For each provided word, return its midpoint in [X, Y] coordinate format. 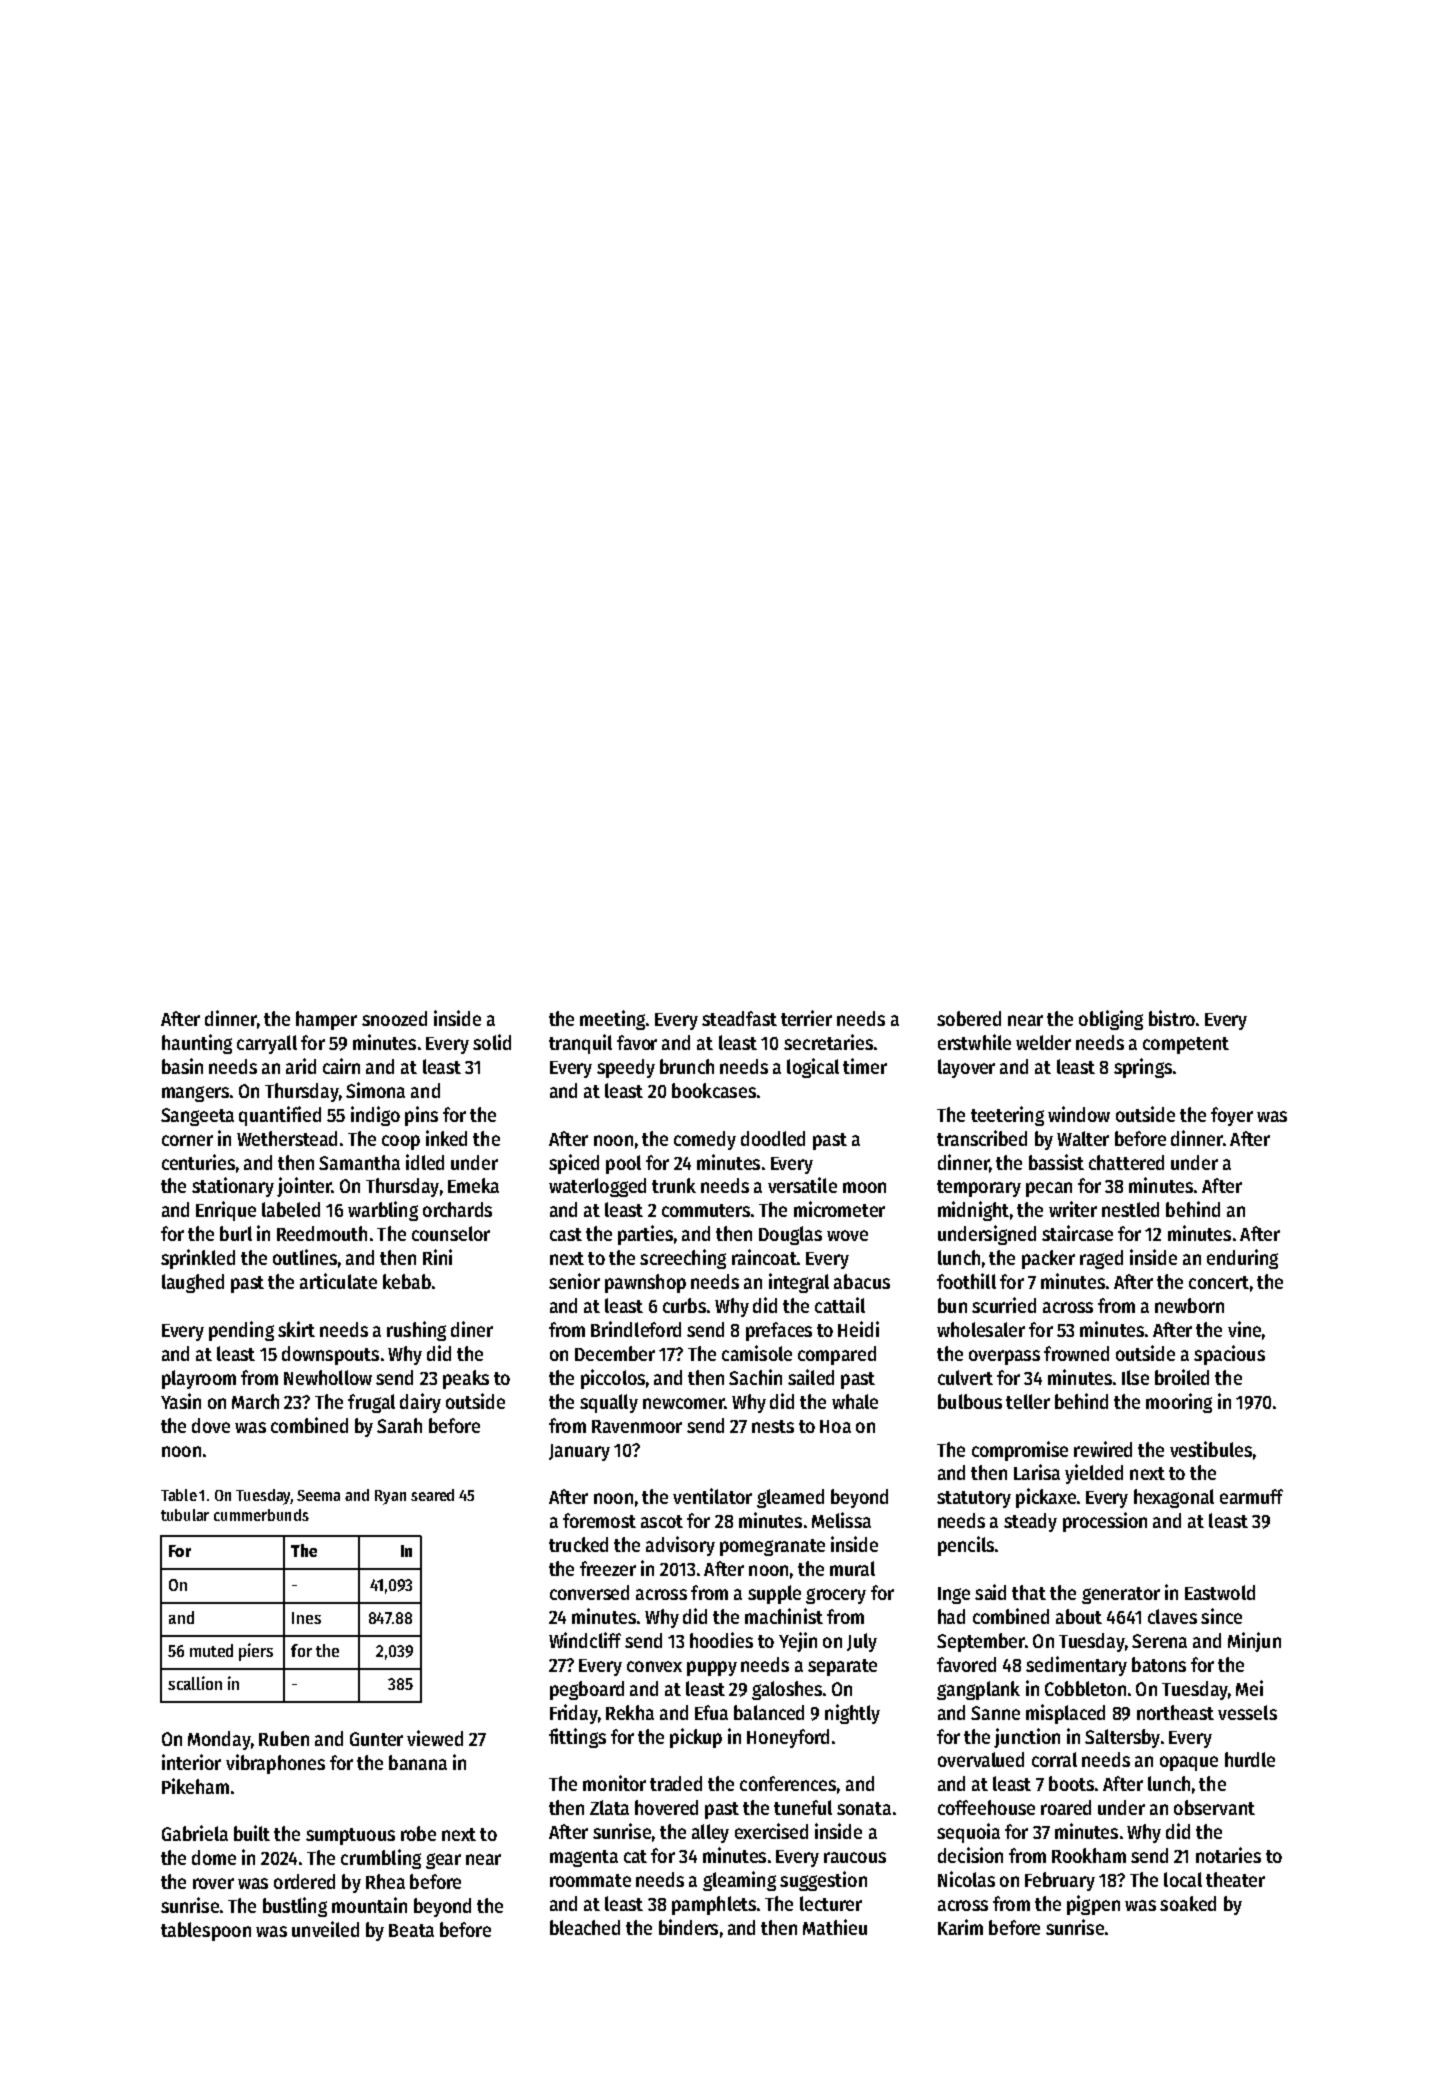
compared [837, 1355]
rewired [1103, 1449]
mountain [369, 1905]
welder [1043, 1042]
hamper [326, 1020]
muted [211, 1650]
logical [813, 1068]
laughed [193, 1283]
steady [1030, 1522]
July [862, 1642]
